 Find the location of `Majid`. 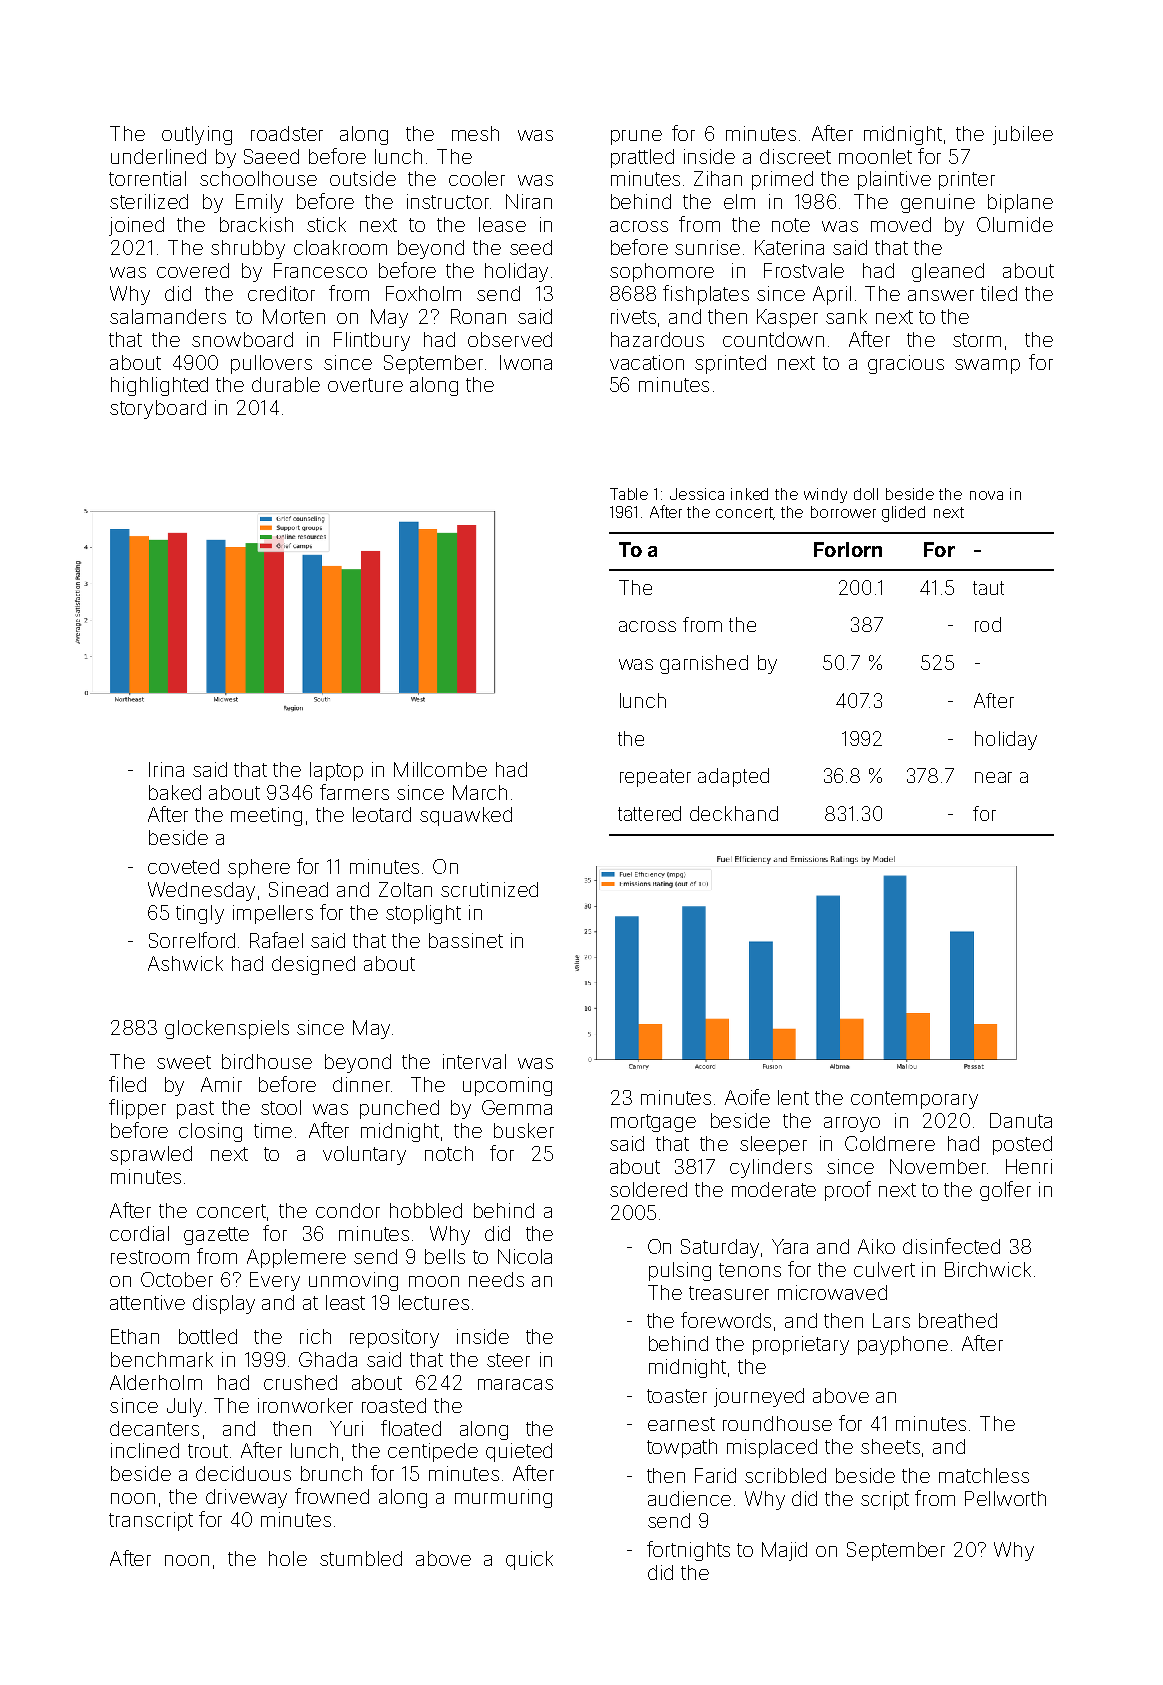

Majid is located at coordinates (784, 1551).
